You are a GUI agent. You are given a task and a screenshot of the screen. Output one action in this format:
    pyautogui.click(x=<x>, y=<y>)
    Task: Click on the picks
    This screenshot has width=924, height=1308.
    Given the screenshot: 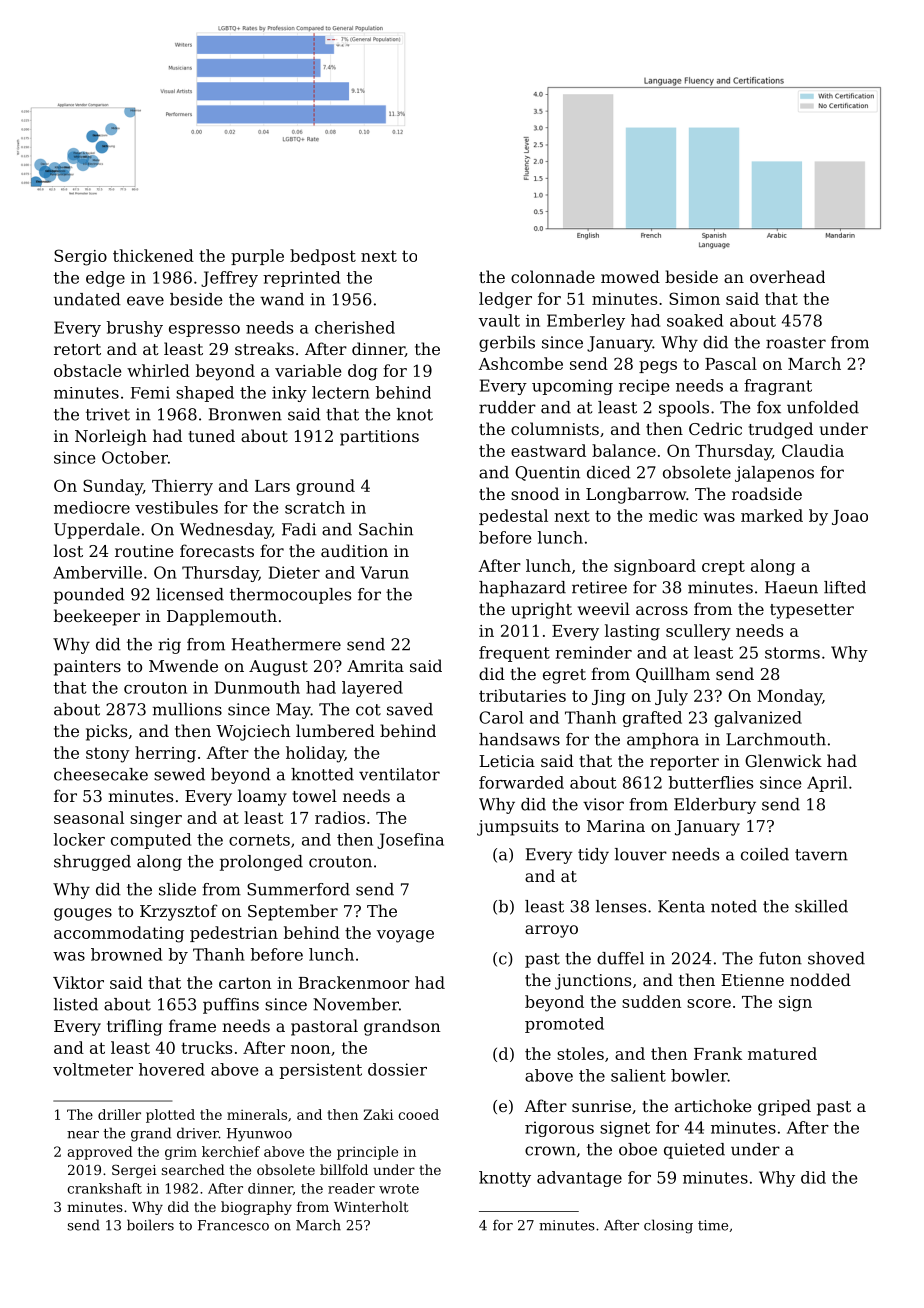 What is the action you would take?
    pyautogui.click(x=106, y=732)
